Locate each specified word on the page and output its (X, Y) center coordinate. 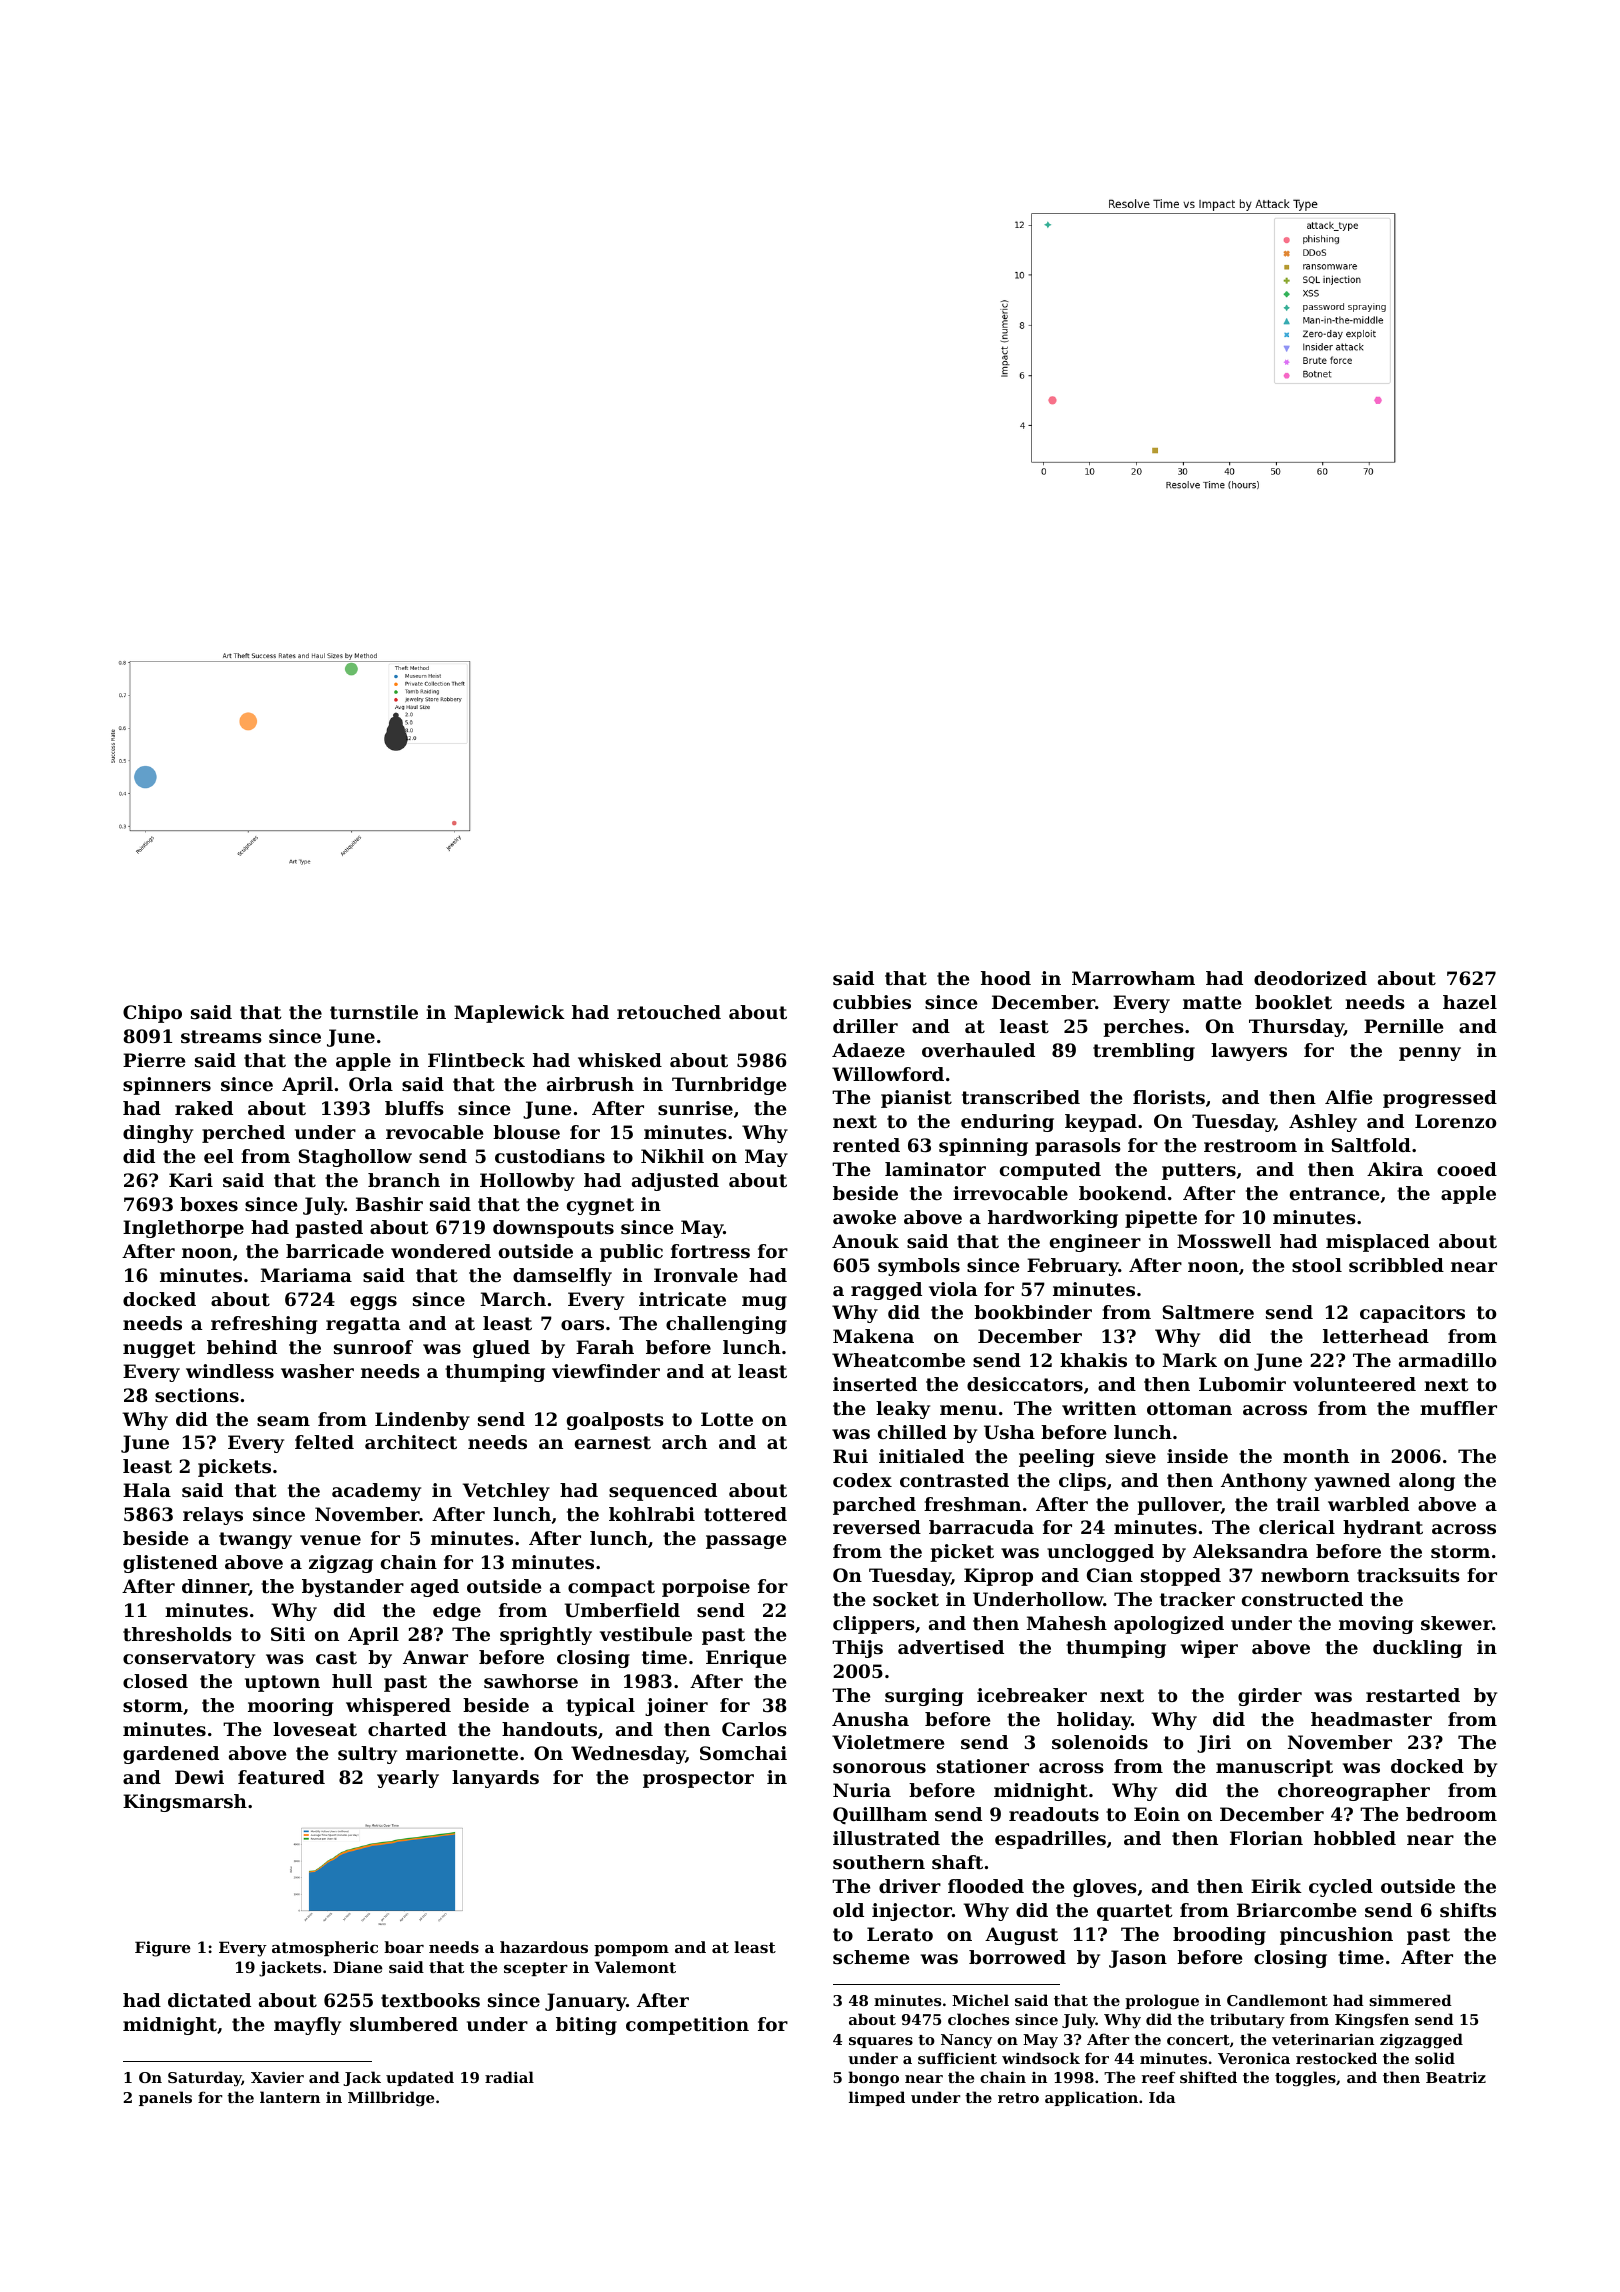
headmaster (1371, 1719)
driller (865, 1026)
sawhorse (531, 1681)
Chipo (152, 1014)
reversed (877, 1527)
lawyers (1249, 1052)
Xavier (277, 2077)
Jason (1138, 1959)
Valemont (635, 1967)
